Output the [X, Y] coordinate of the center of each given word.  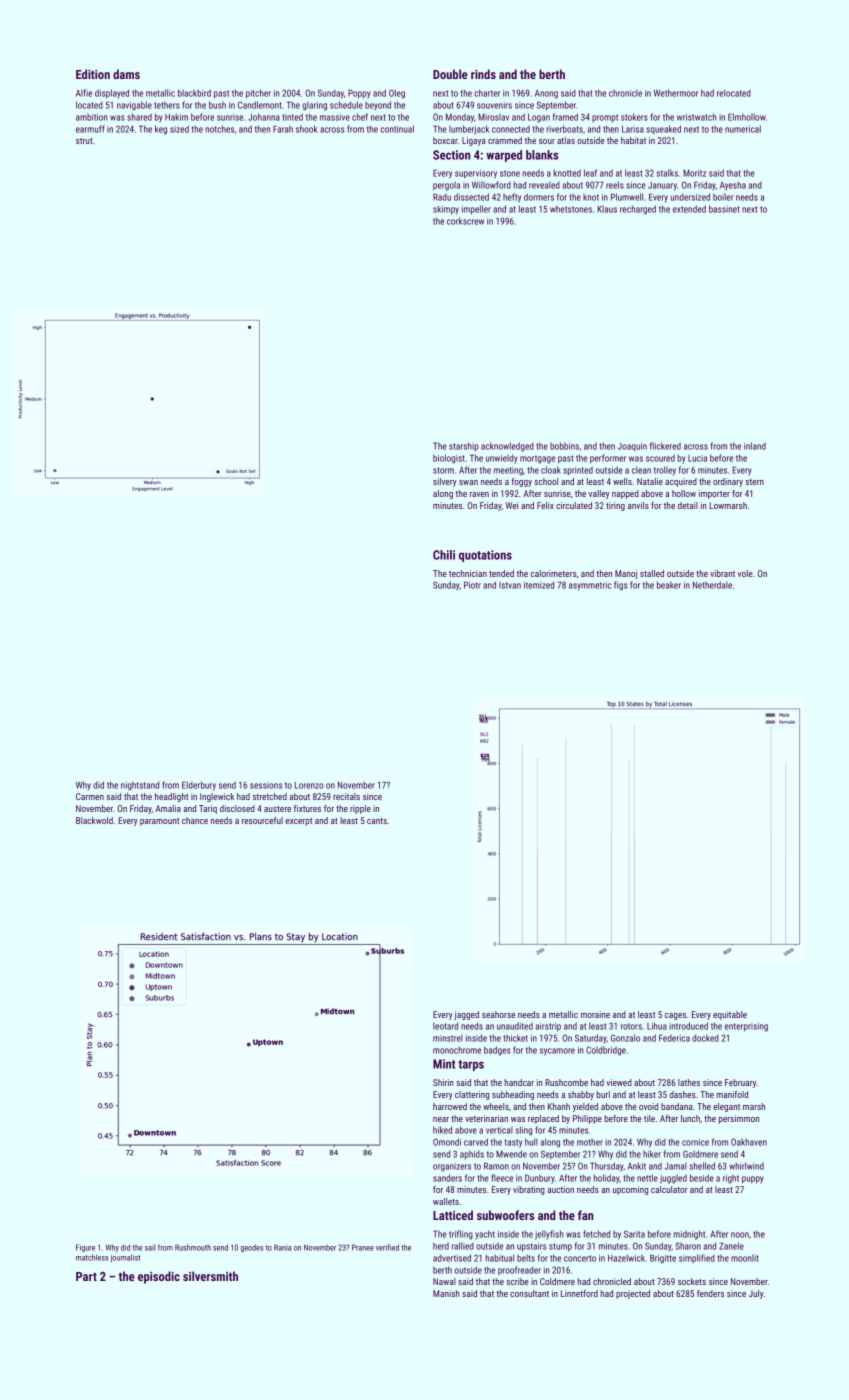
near [441, 1119]
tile [649, 1118]
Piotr [472, 585]
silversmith [210, 1276]
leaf [590, 173]
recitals [346, 796]
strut [84, 141]
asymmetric [590, 586]
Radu [442, 197]
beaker [669, 585]
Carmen [90, 796]
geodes [252, 1248]
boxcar [445, 140]
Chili [444, 555]
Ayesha [733, 186]
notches [220, 129]
